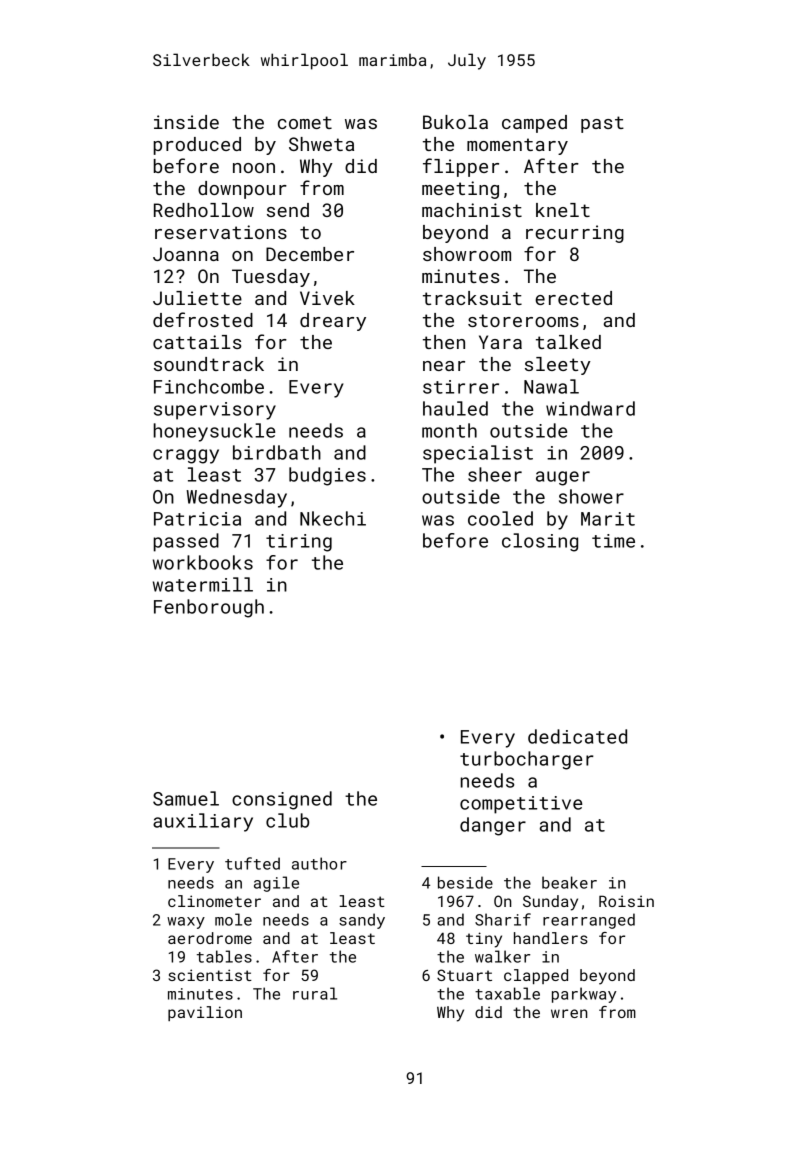 This image has width=811, height=1150. Describe the element at coordinates (305, 122) in the image. I see `comet` at that location.
